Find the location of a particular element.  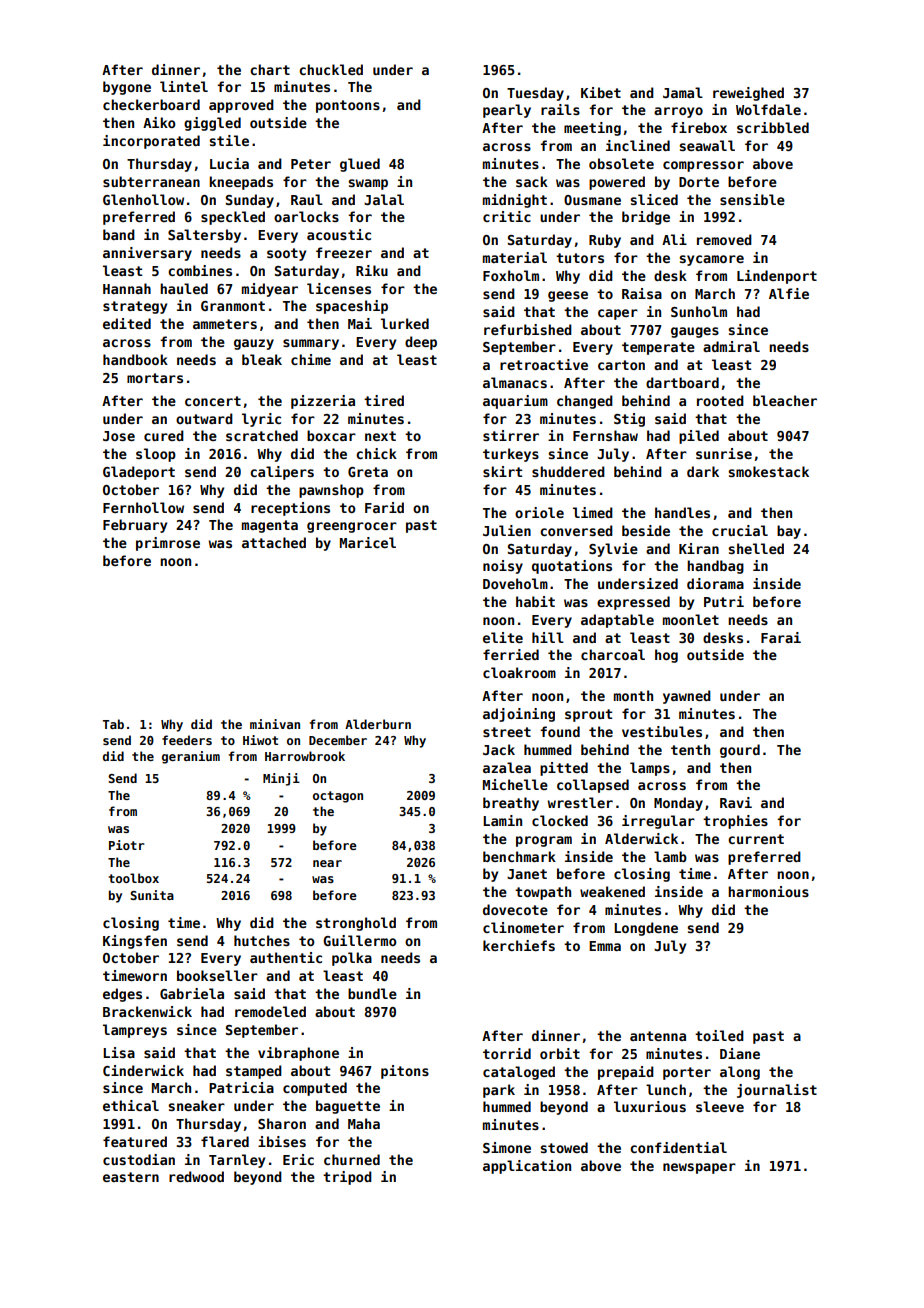

pitons is located at coordinates (405, 1072).
